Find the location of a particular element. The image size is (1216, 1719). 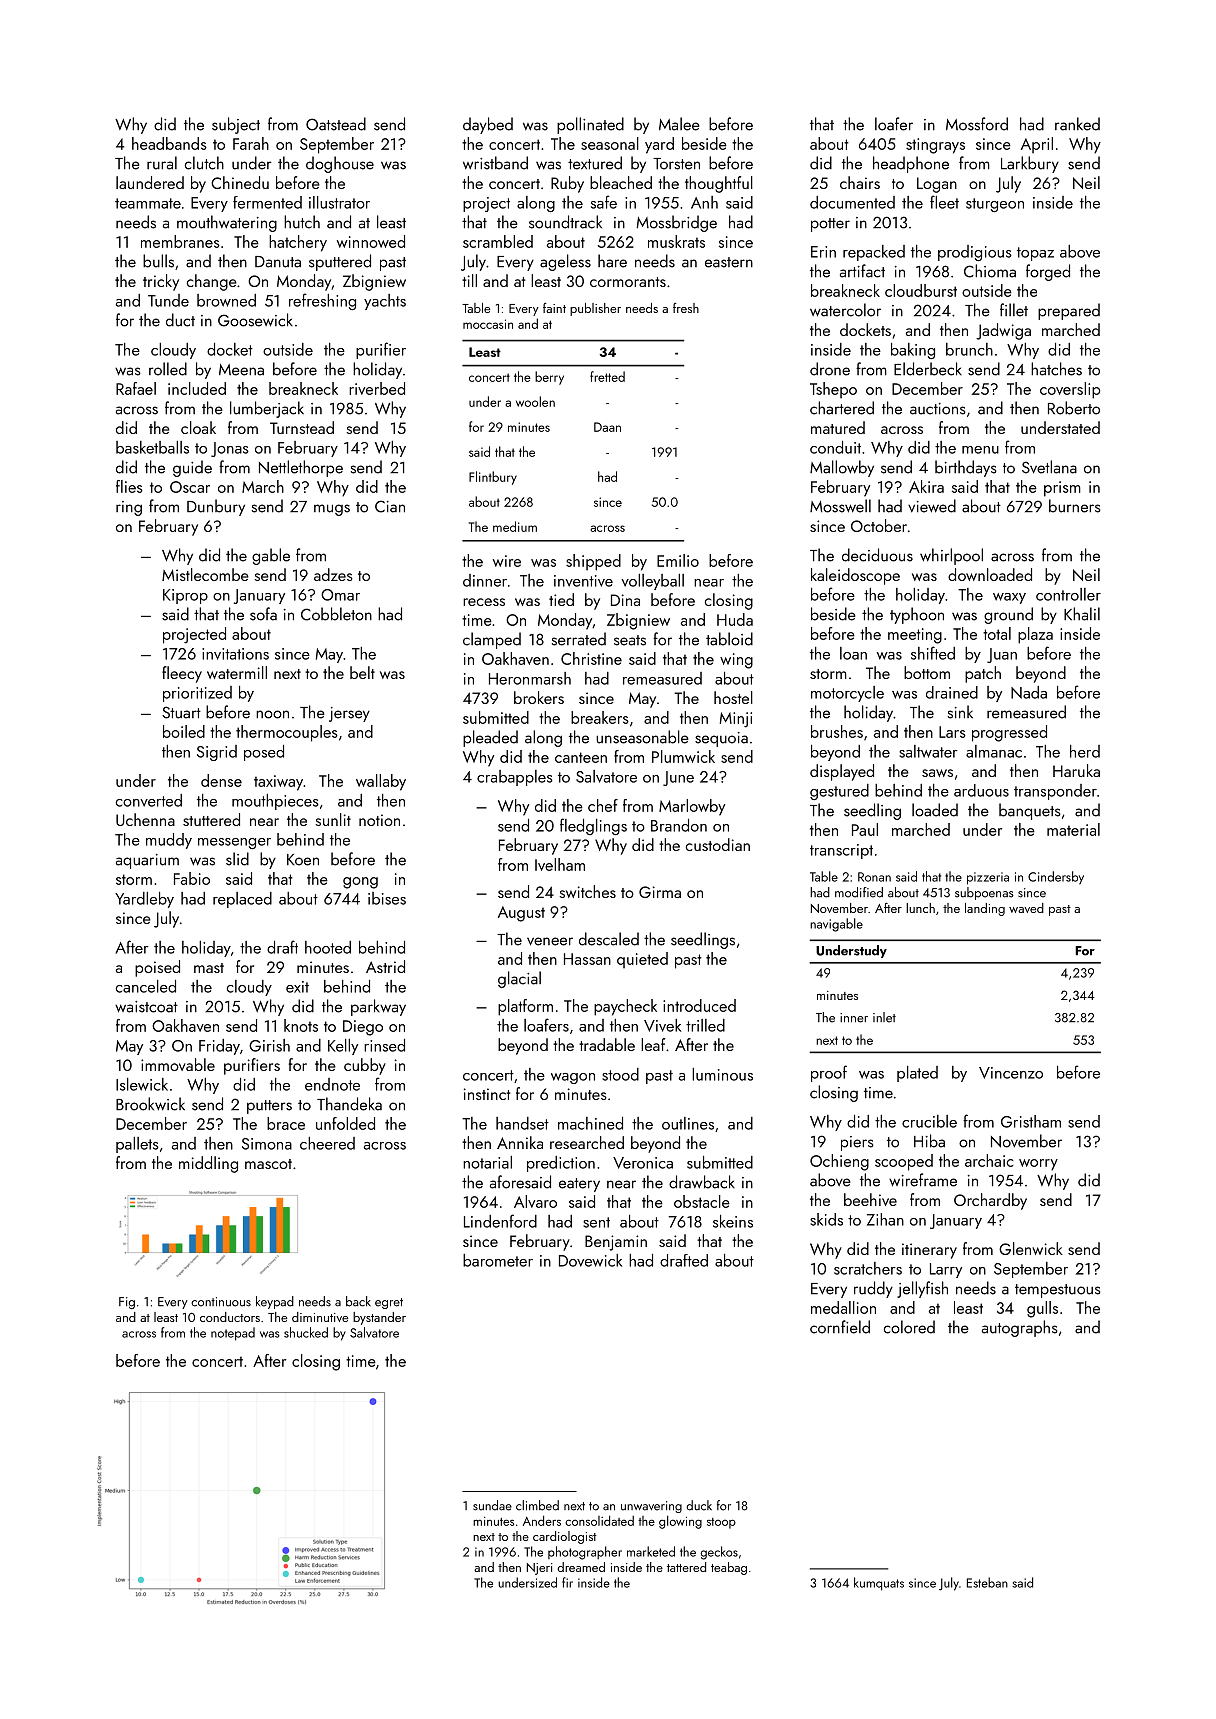

Njeri is located at coordinates (540, 1569).
